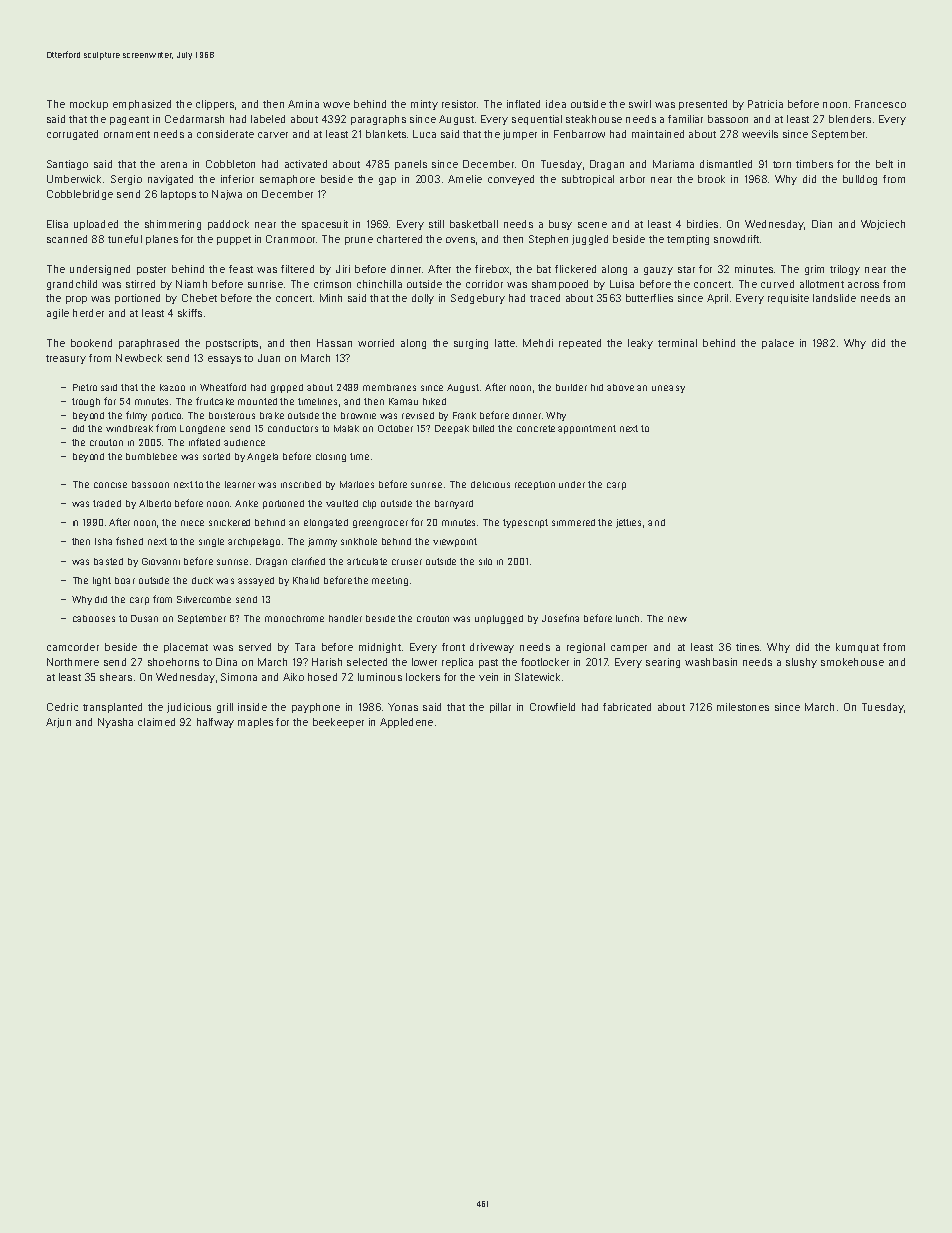  Describe the element at coordinates (204, 599) in the screenshot. I see `Silvercombe` at that location.
